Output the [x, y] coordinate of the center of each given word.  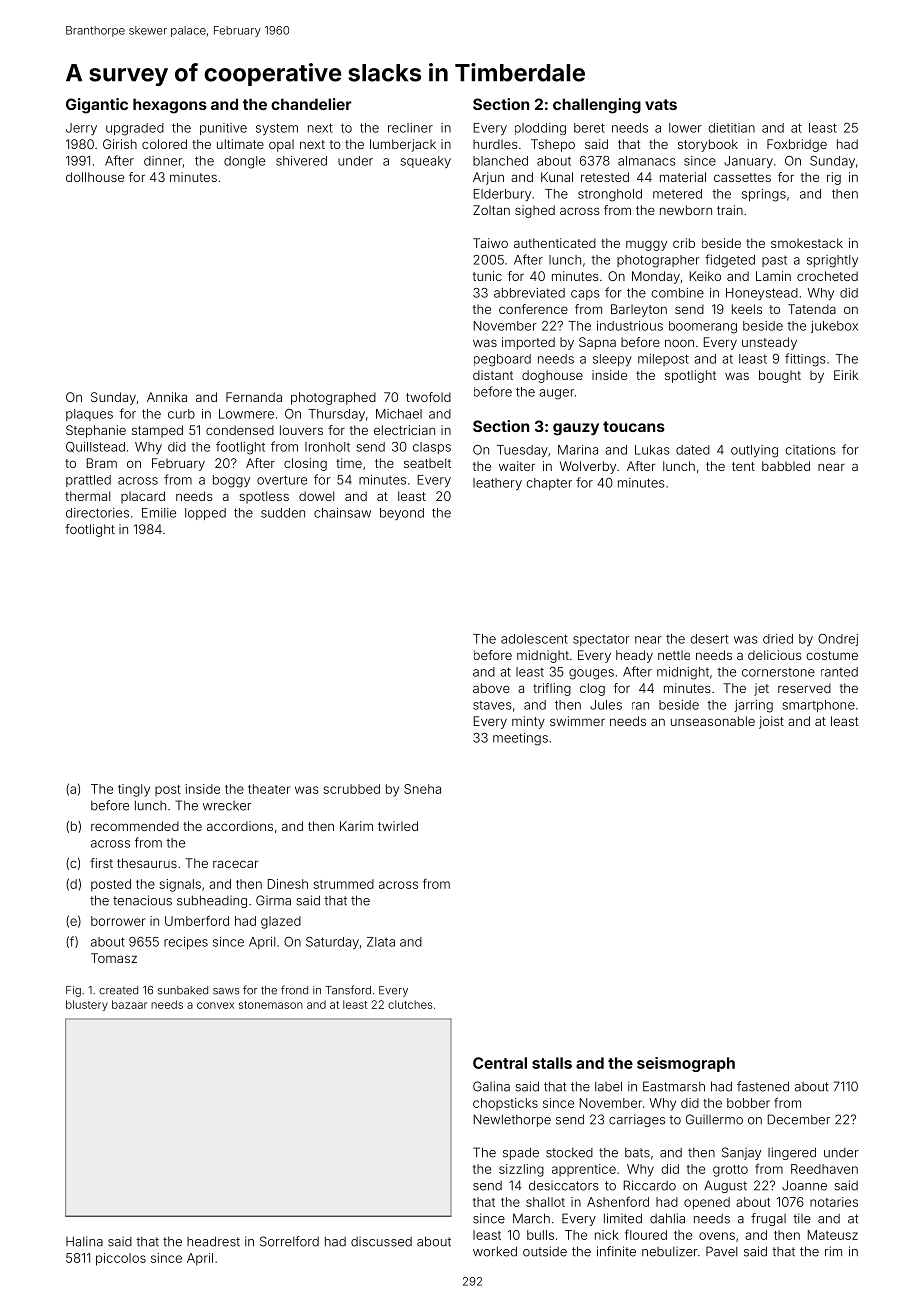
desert [710, 639]
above [491, 688]
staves [492, 705]
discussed [381, 1241]
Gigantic [97, 106]
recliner [410, 128]
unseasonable [713, 721]
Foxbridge [797, 145]
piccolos [121, 1259]
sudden [283, 513]
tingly [134, 790]
